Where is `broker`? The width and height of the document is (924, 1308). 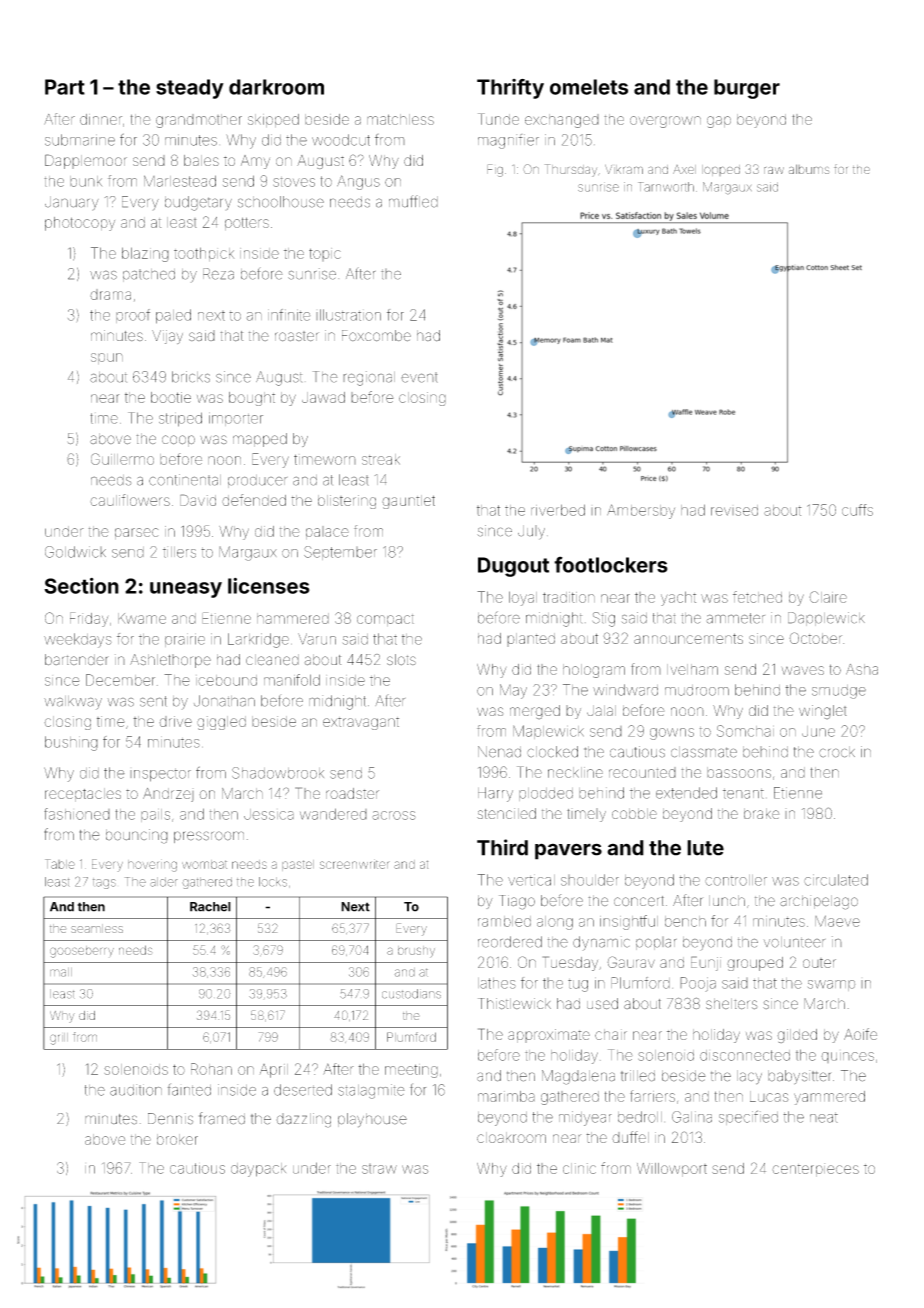
broker is located at coordinates (177, 1139).
